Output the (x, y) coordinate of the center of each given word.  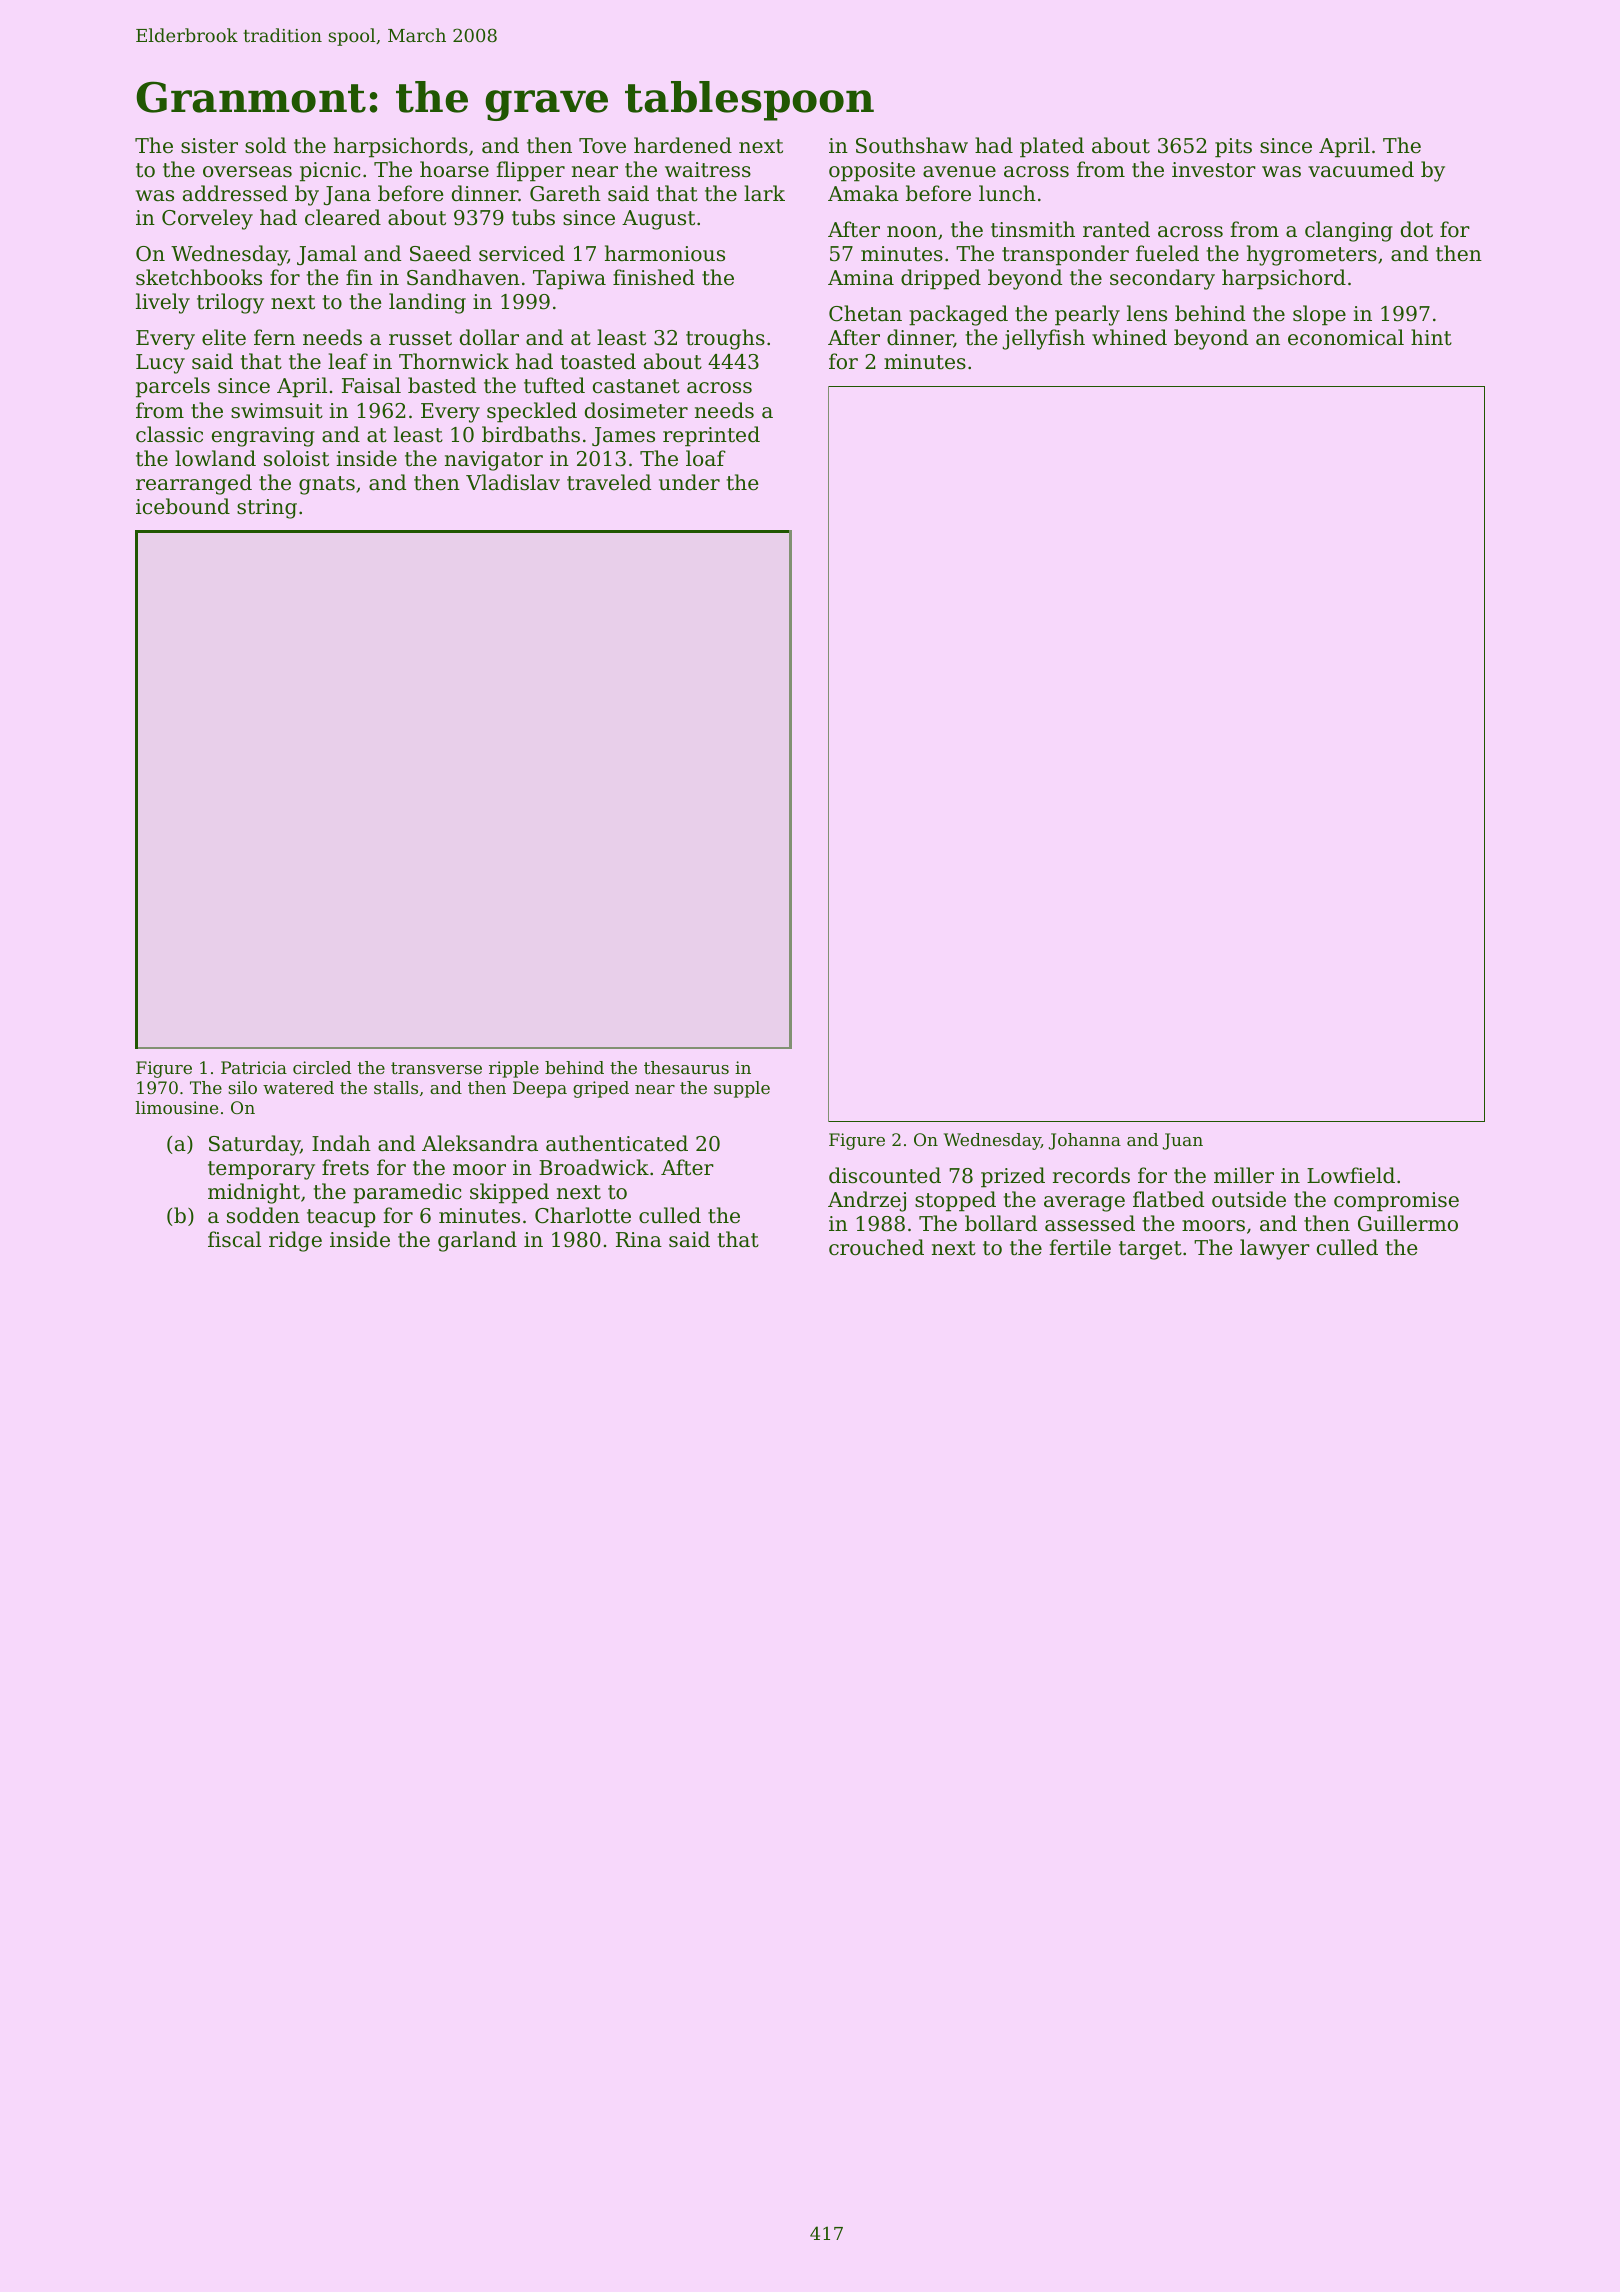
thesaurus (686, 1067)
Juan (1183, 1141)
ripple (514, 1069)
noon (912, 232)
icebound (183, 506)
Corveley (207, 219)
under (689, 482)
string (267, 509)
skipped (509, 1193)
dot (1417, 229)
